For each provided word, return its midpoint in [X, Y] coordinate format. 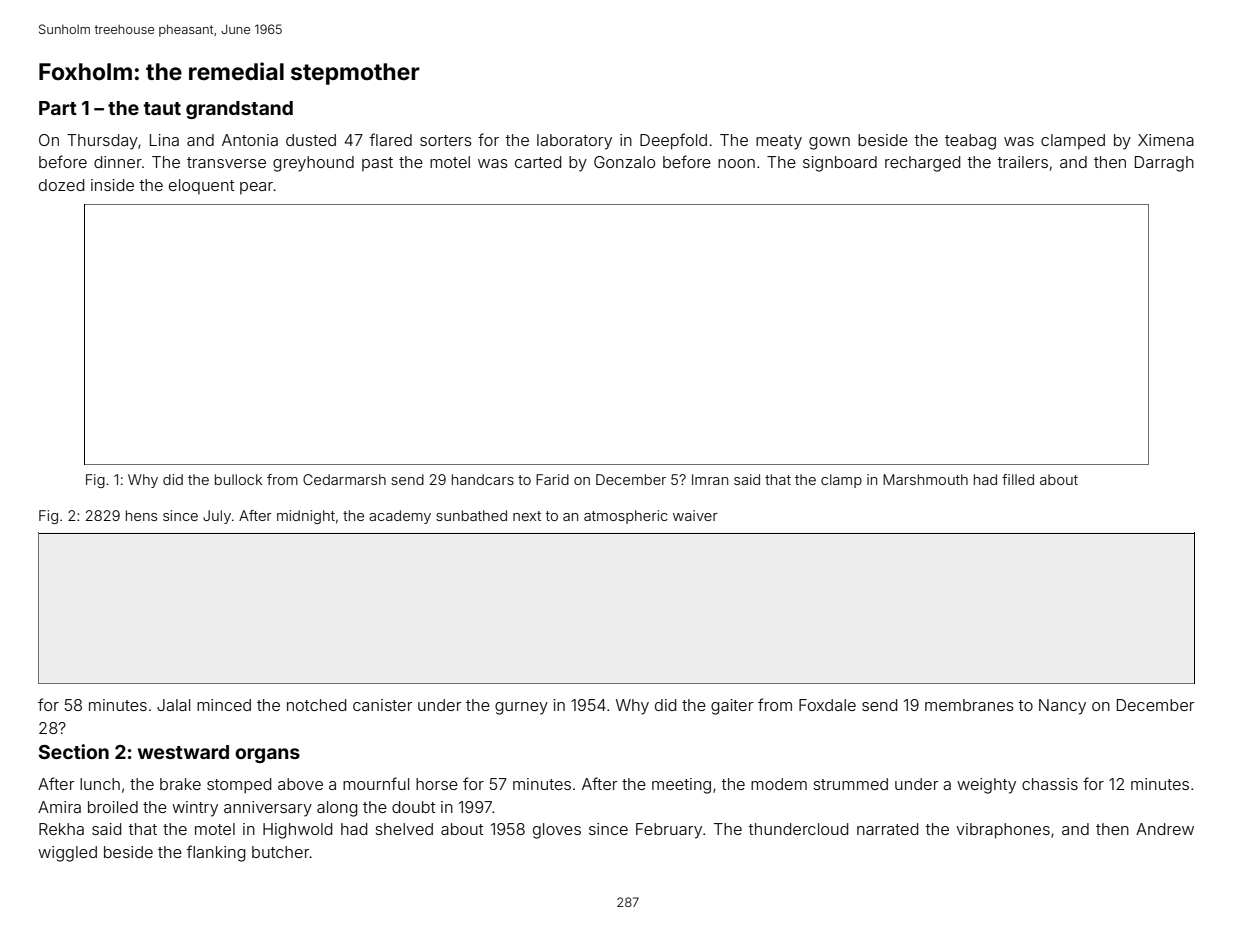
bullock [238, 479]
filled [1018, 479]
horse [437, 784]
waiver [695, 515]
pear [256, 188]
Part [58, 108]
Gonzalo [624, 162]
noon [736, 163]
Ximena [1166, 140]
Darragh [1164, 164]
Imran [710, 479]
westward [183, 752]
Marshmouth [925, 479]
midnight [306, 517]
